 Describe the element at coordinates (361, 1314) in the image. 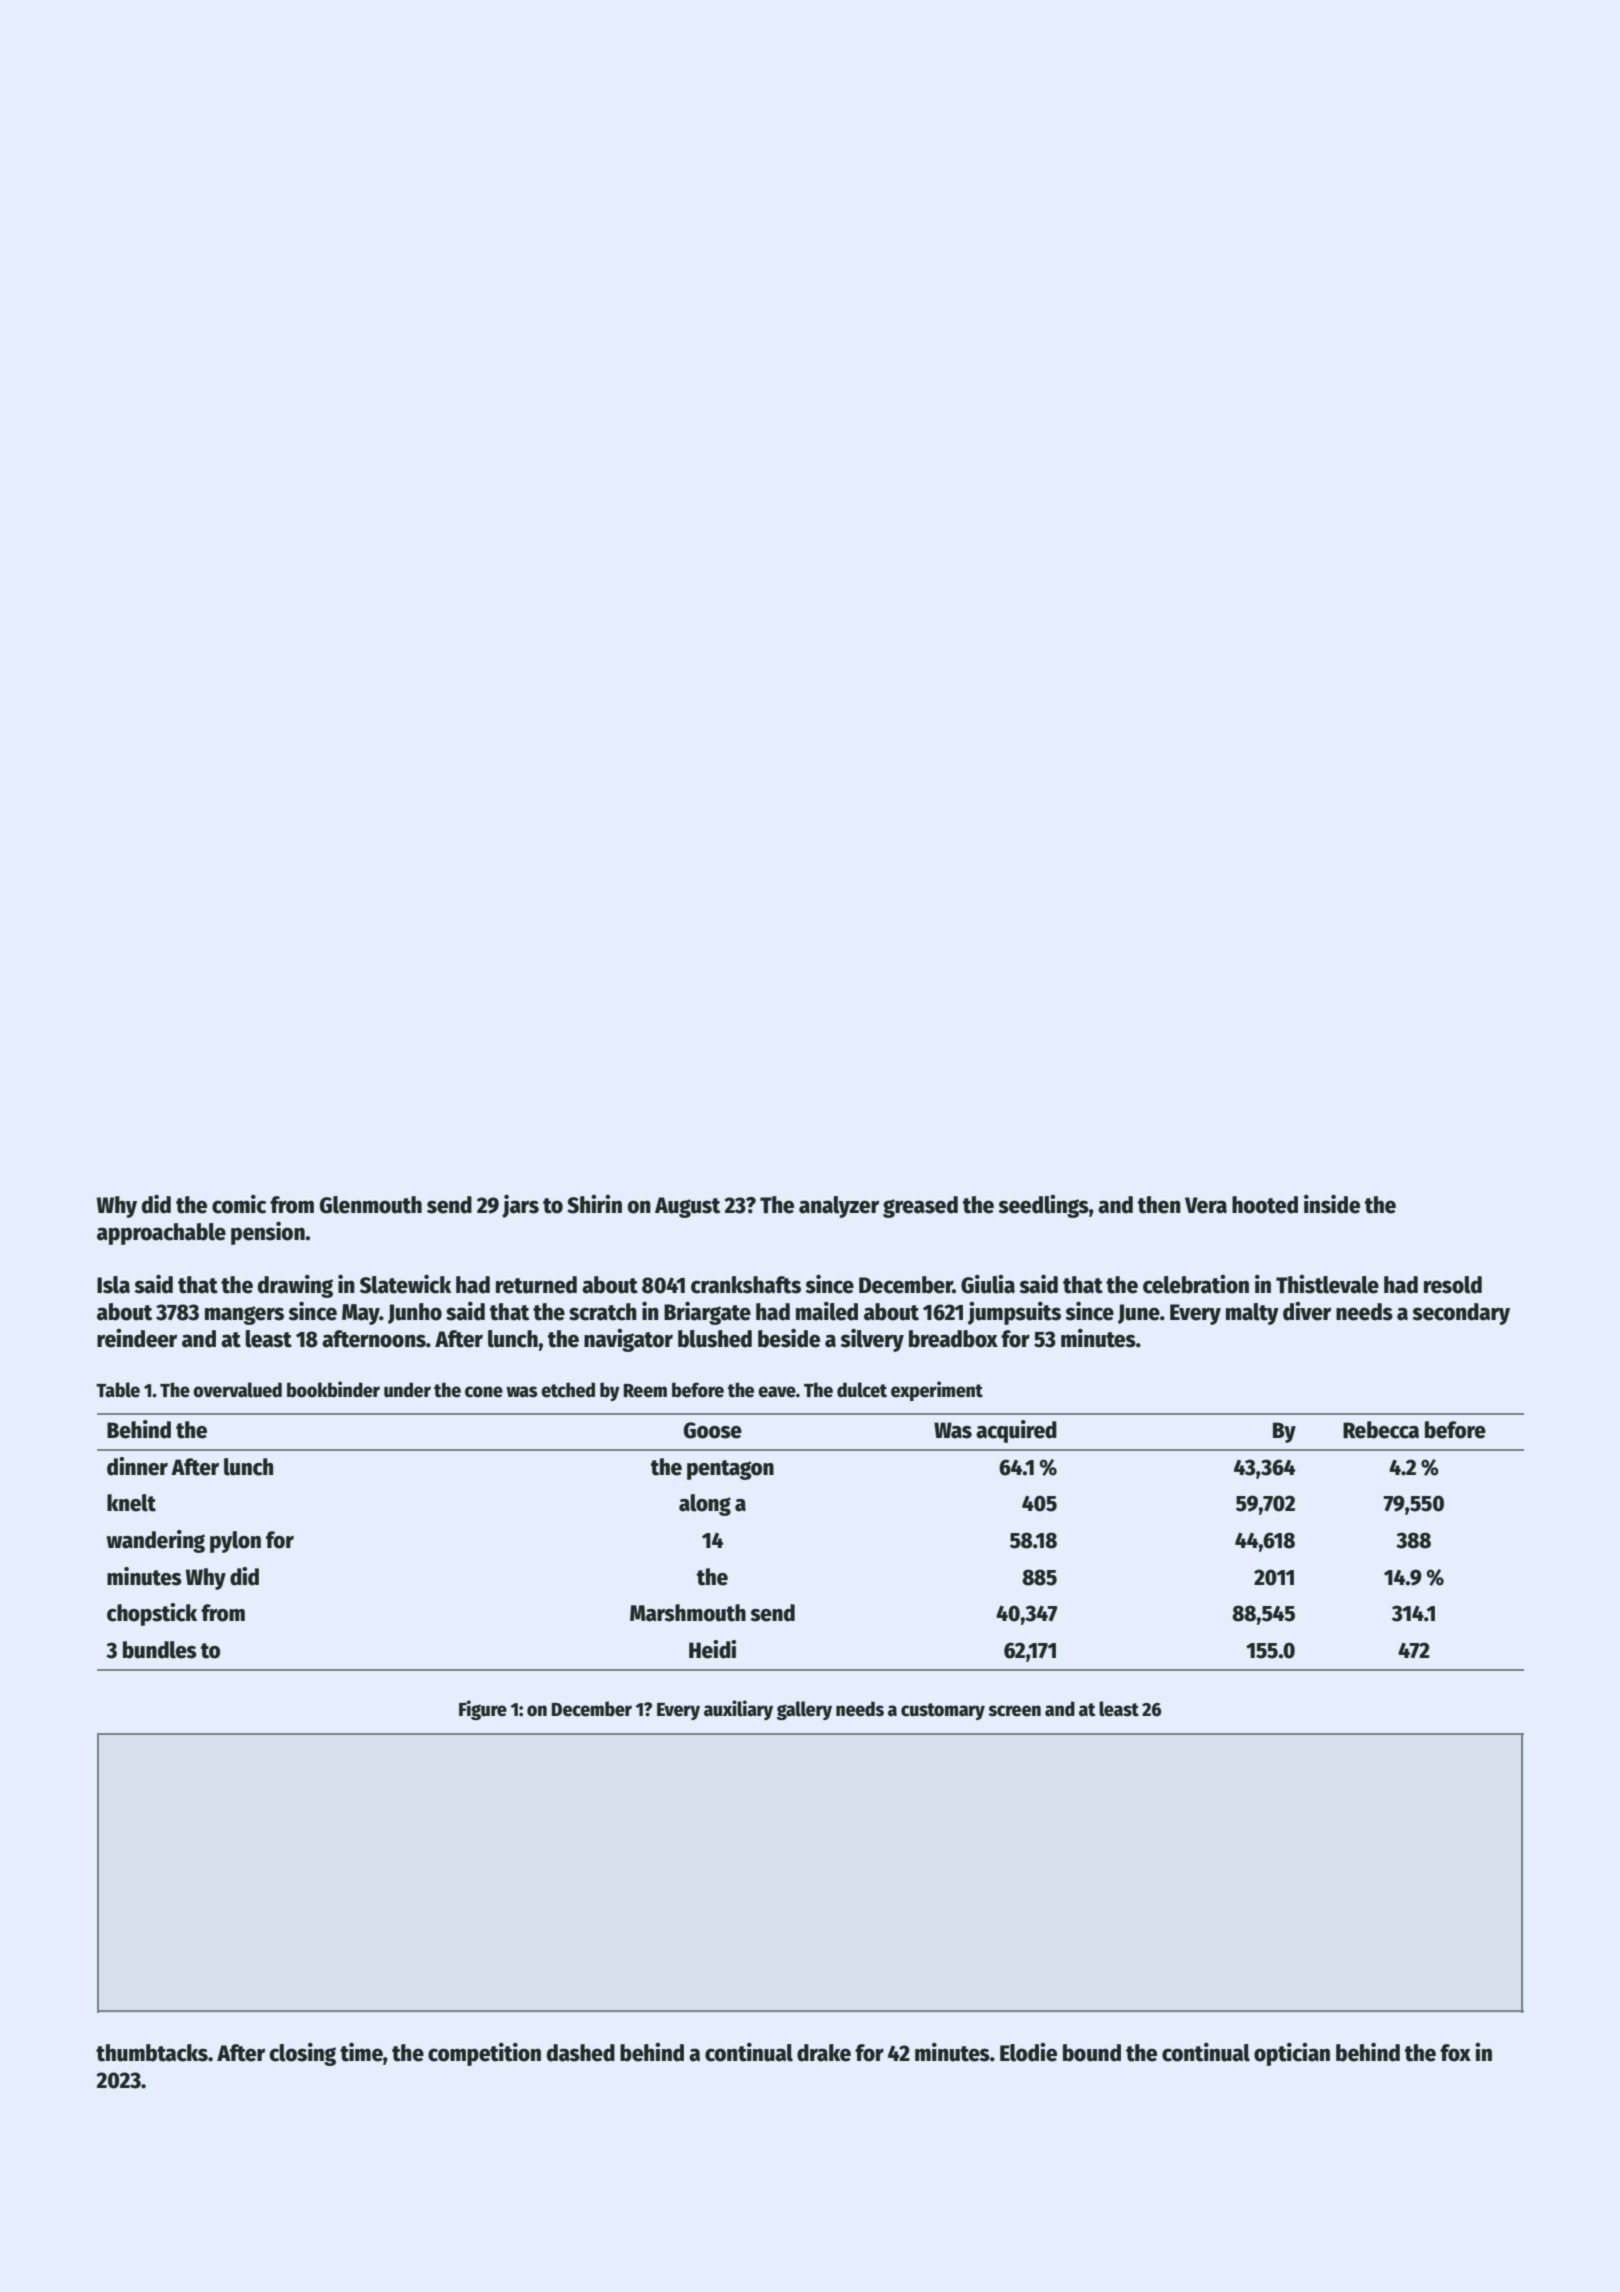

I see `May` at that location.
